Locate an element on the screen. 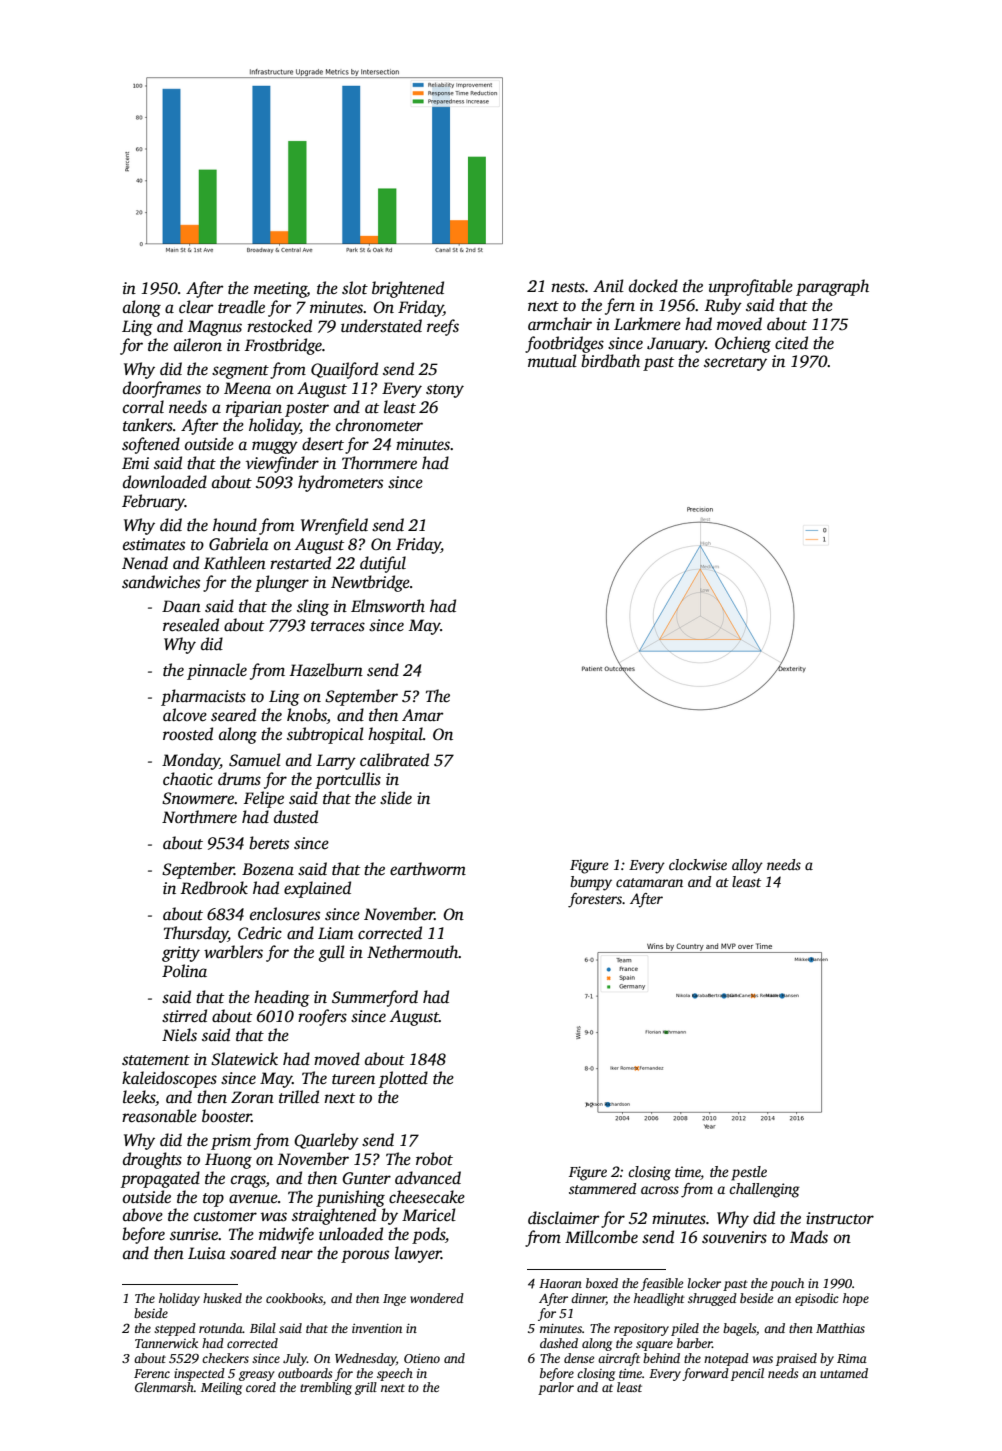 The image size is (1002, 1451). pestle is located at coordinates (749, 1173).
